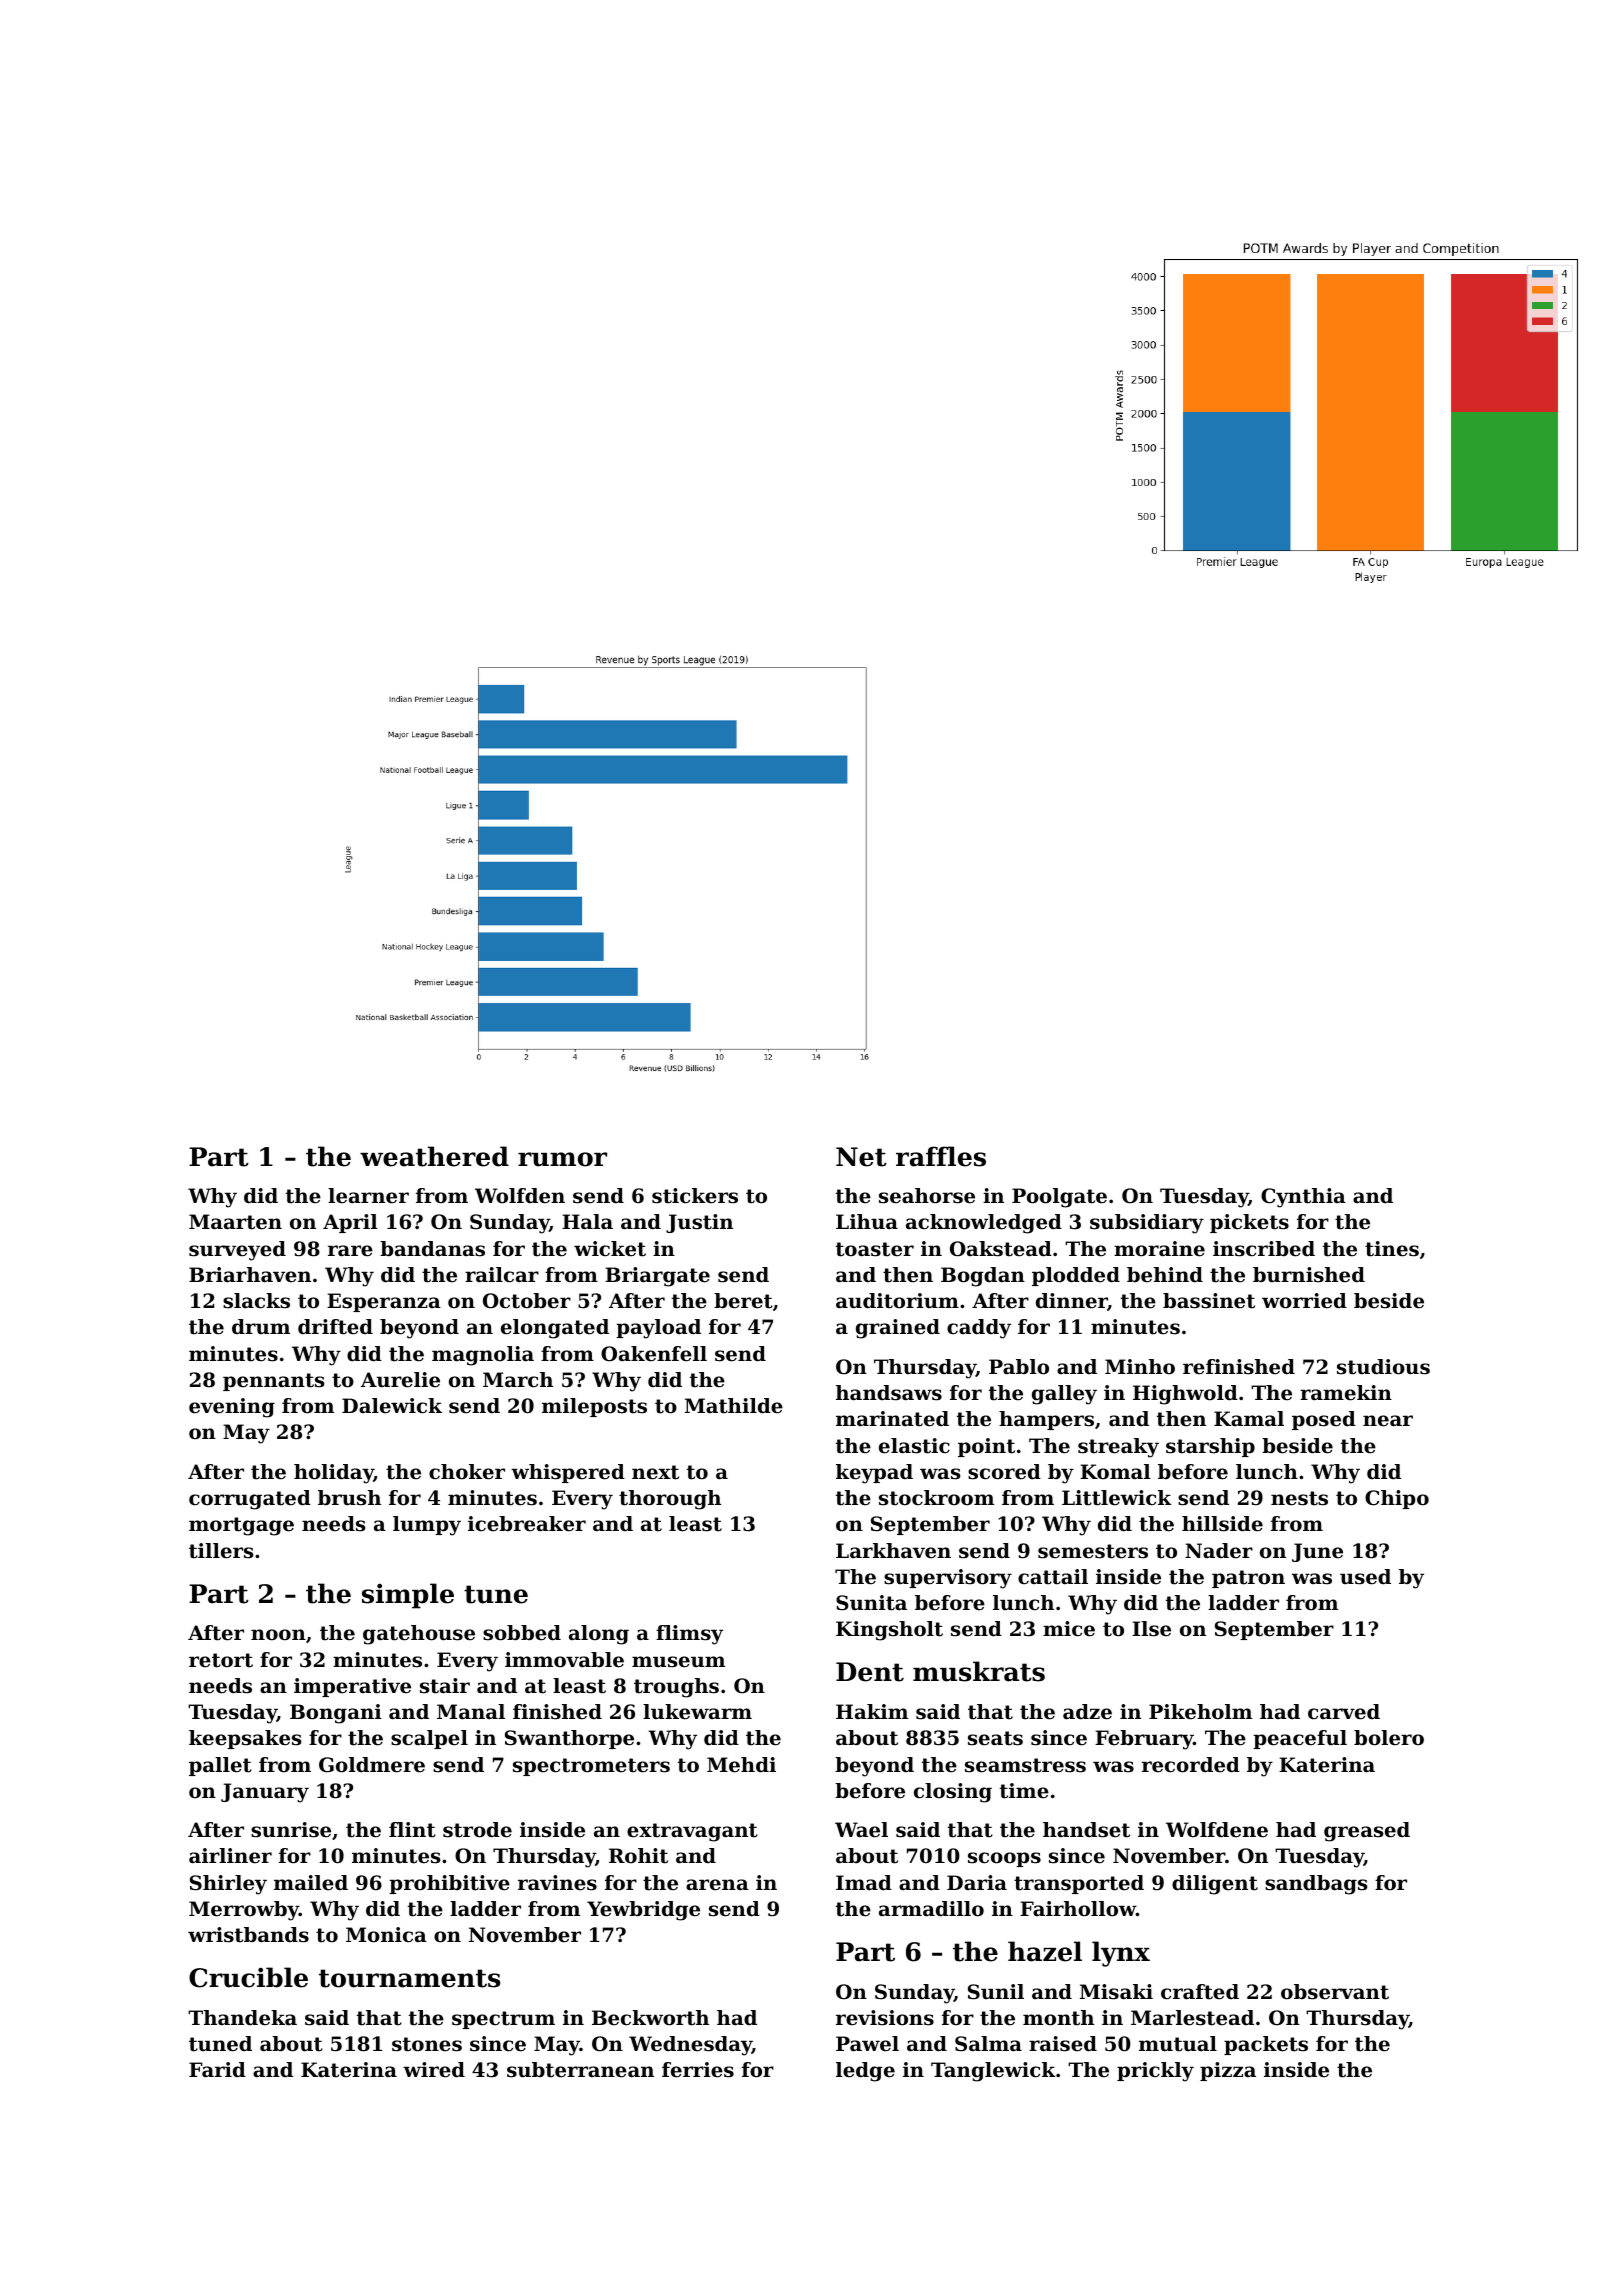 This image has width=1620, height=2292. I want to click on stickers, so click(695, 1196).
